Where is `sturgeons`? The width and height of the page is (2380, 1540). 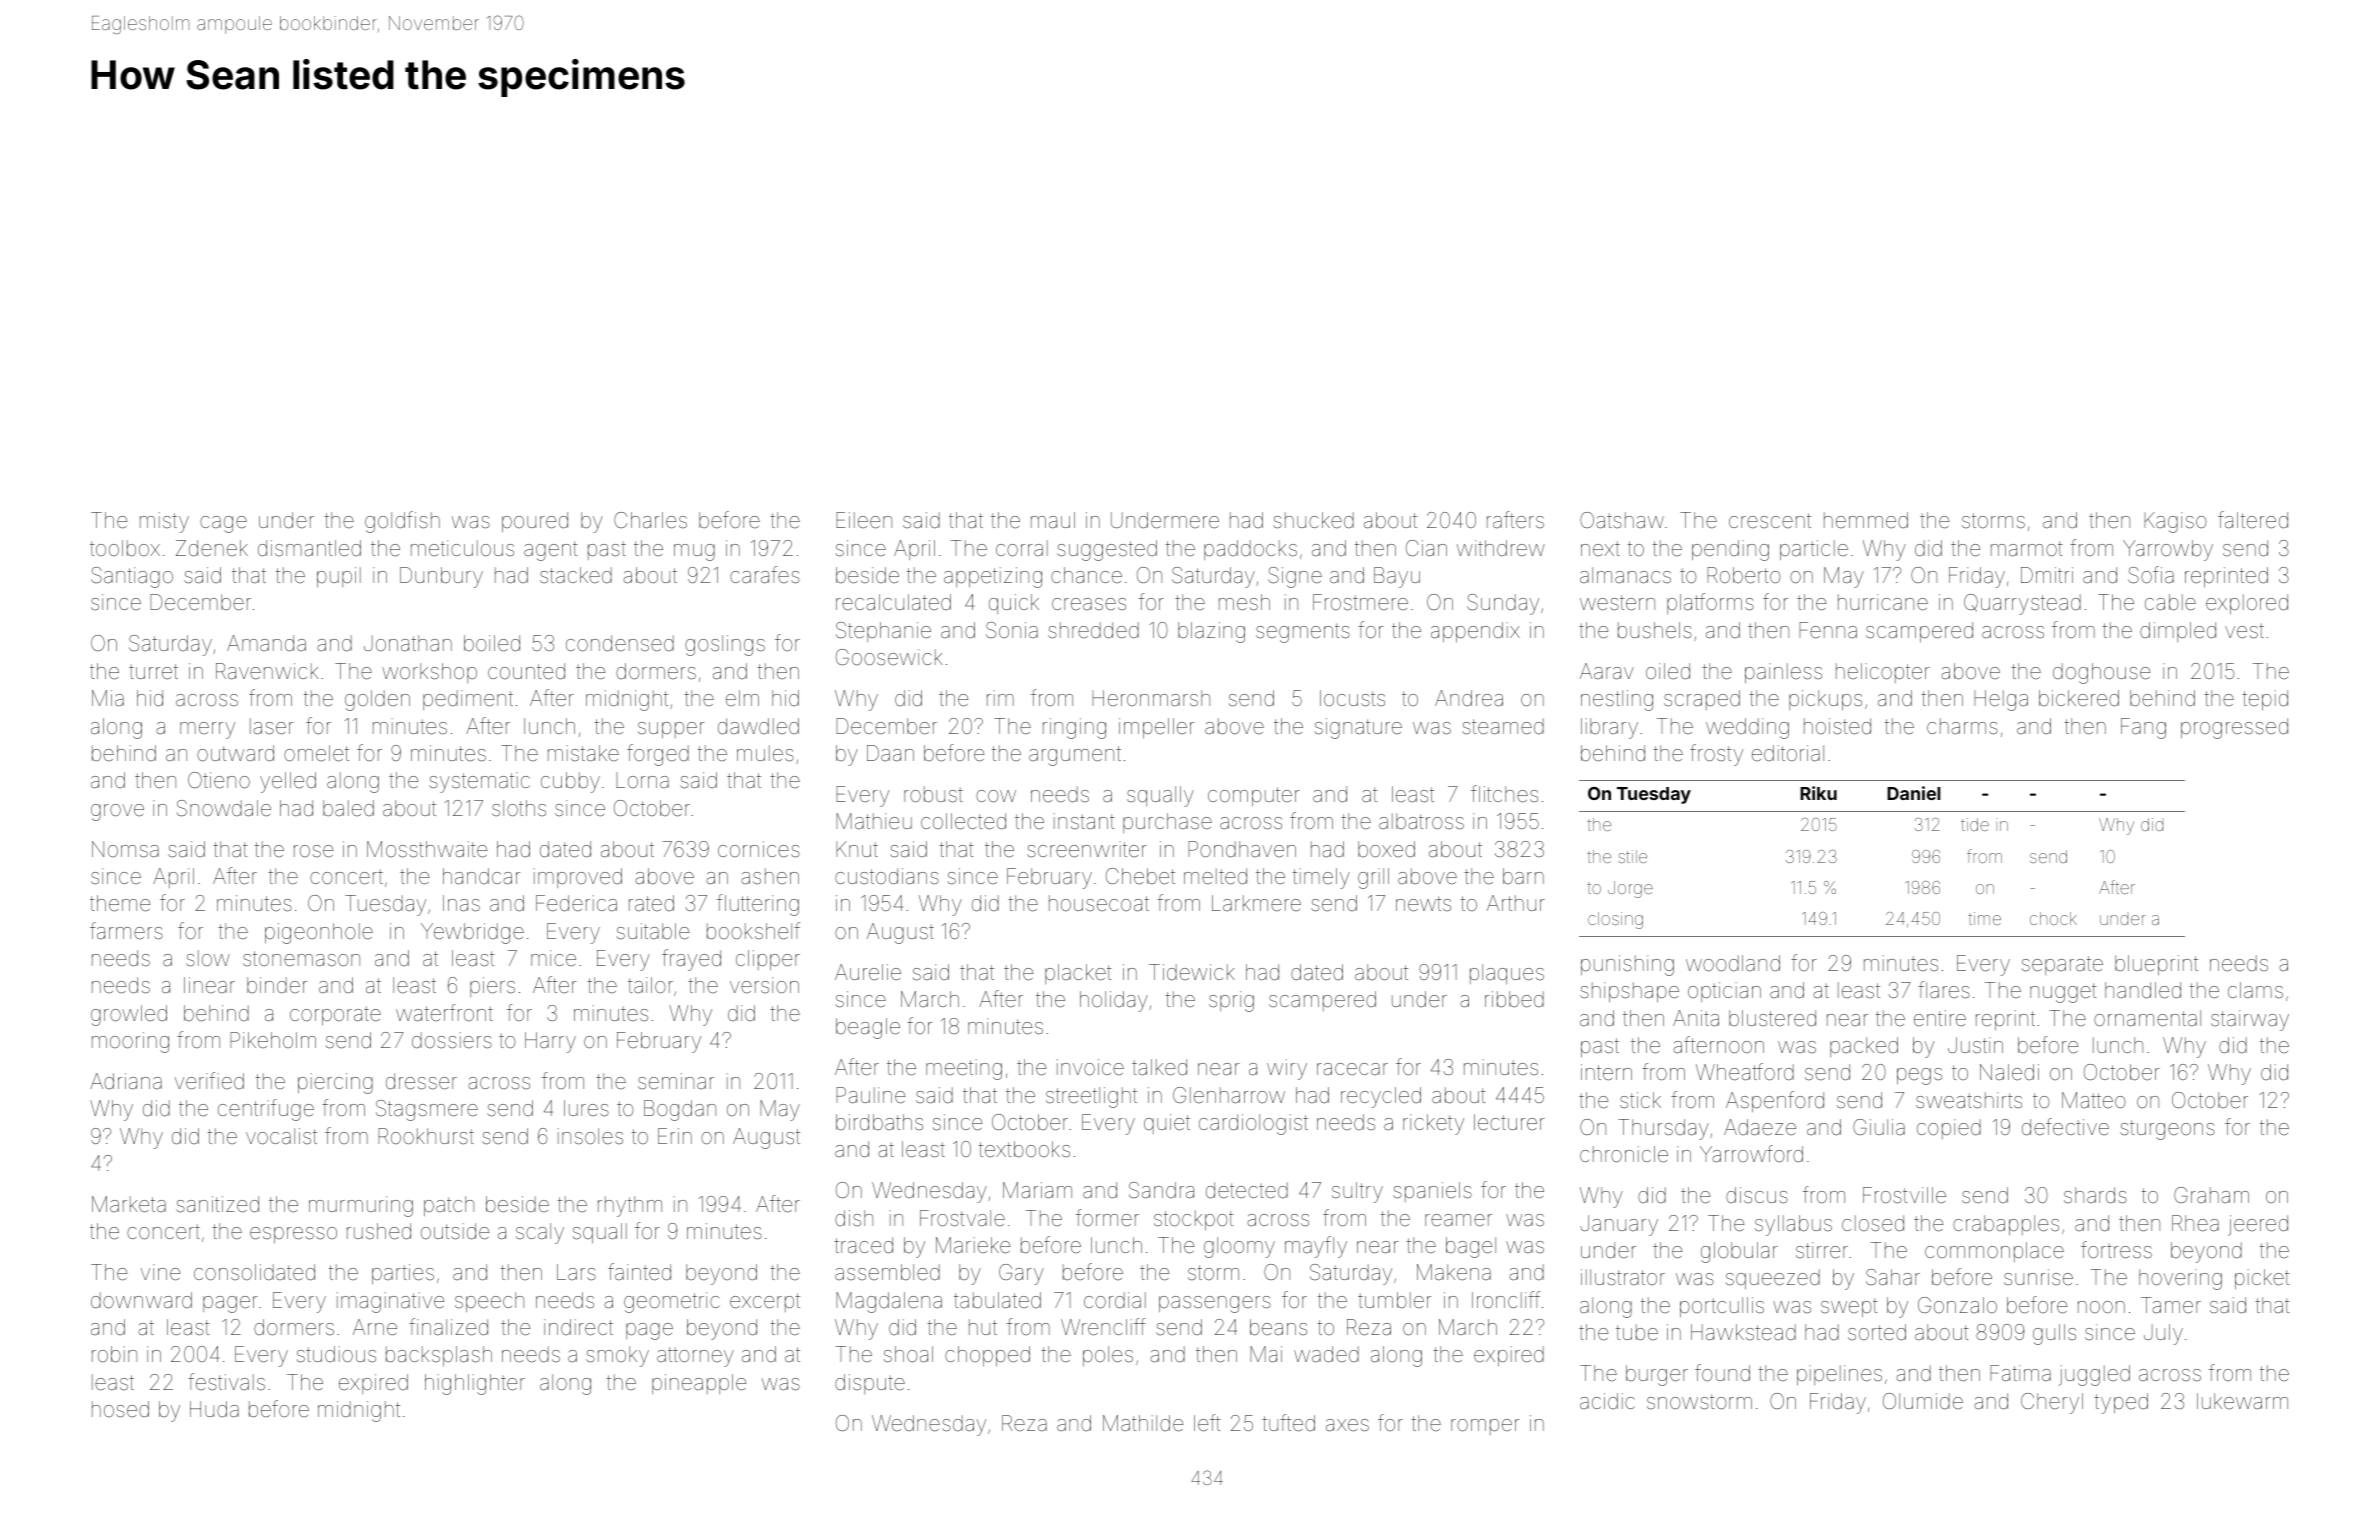 sturgeons is located at coordinates (2167, 1130).
